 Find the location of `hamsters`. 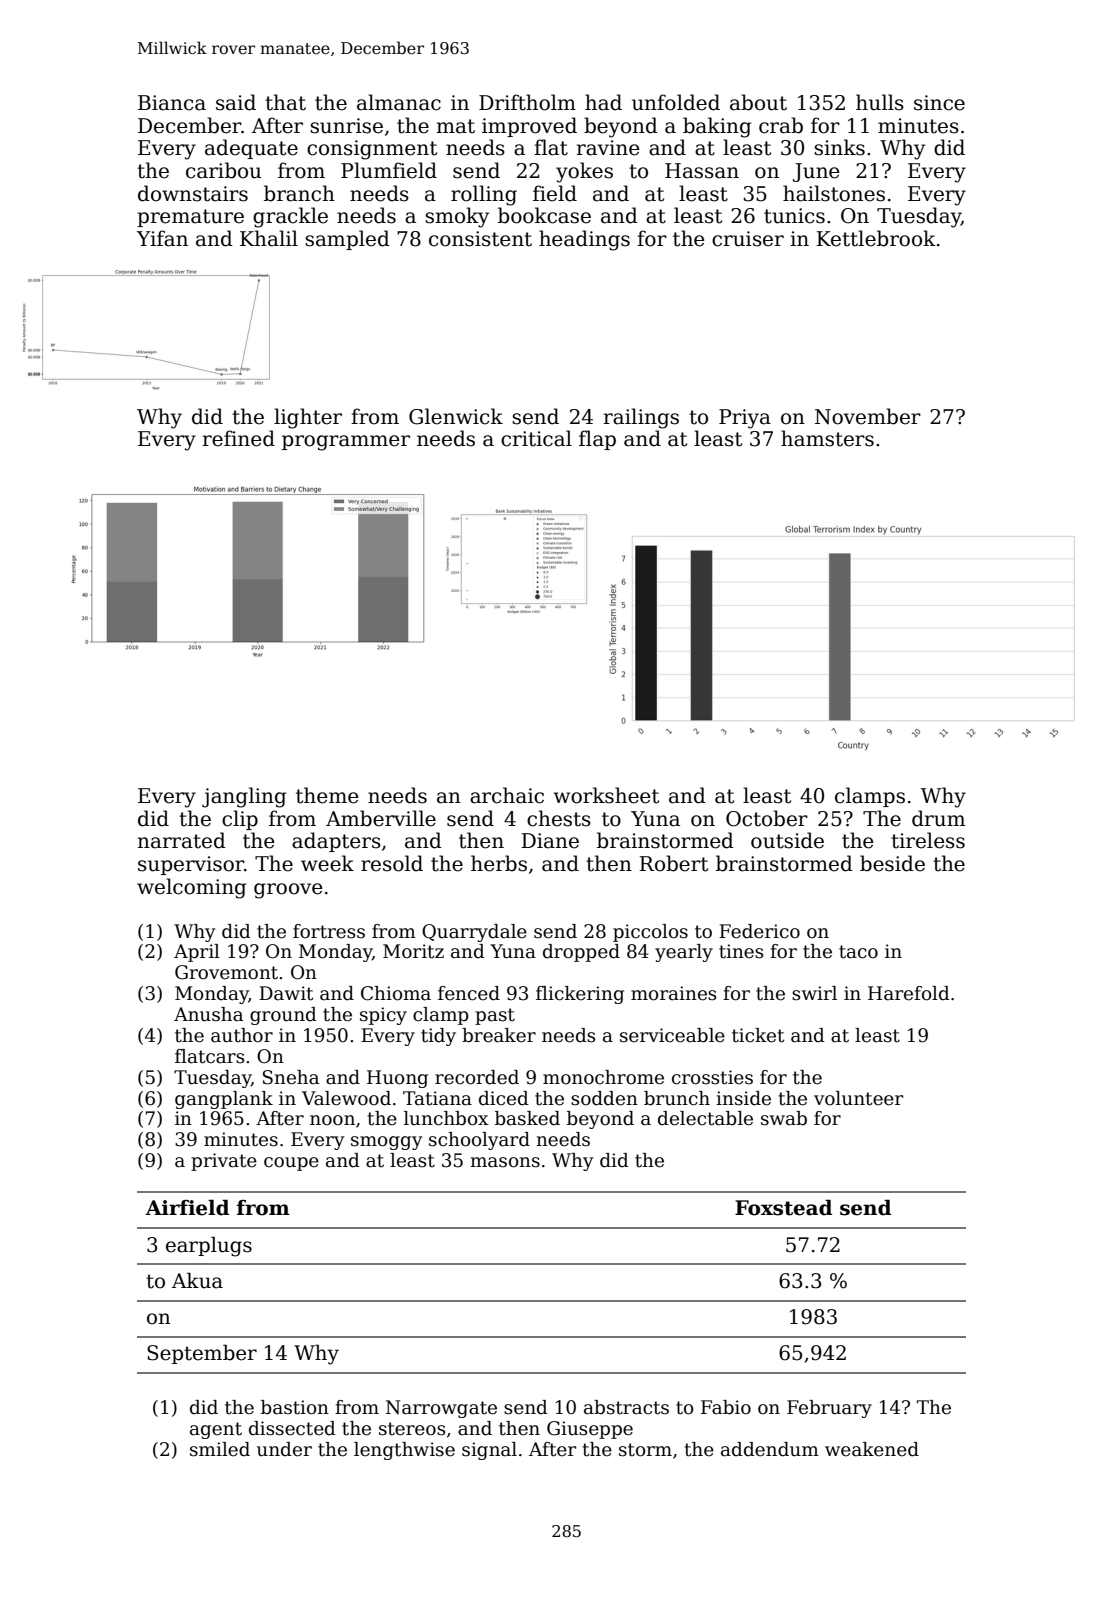

hamsters is located at coordinates (827, 438).
